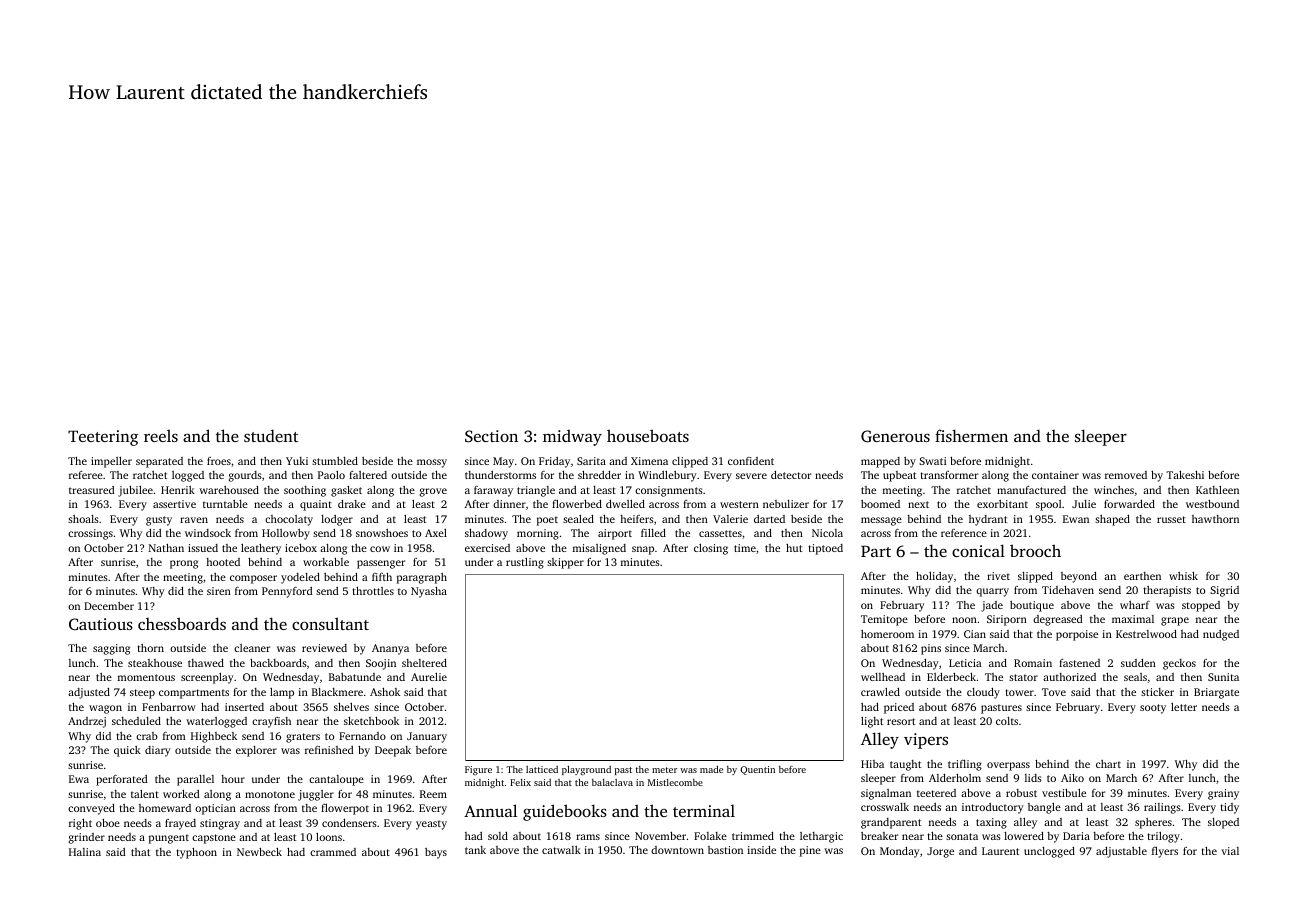 The height and width of the page is (924, 1308). Describe the element at coordinates (565, 812) in the page. I see `guidebooks` at that location.
